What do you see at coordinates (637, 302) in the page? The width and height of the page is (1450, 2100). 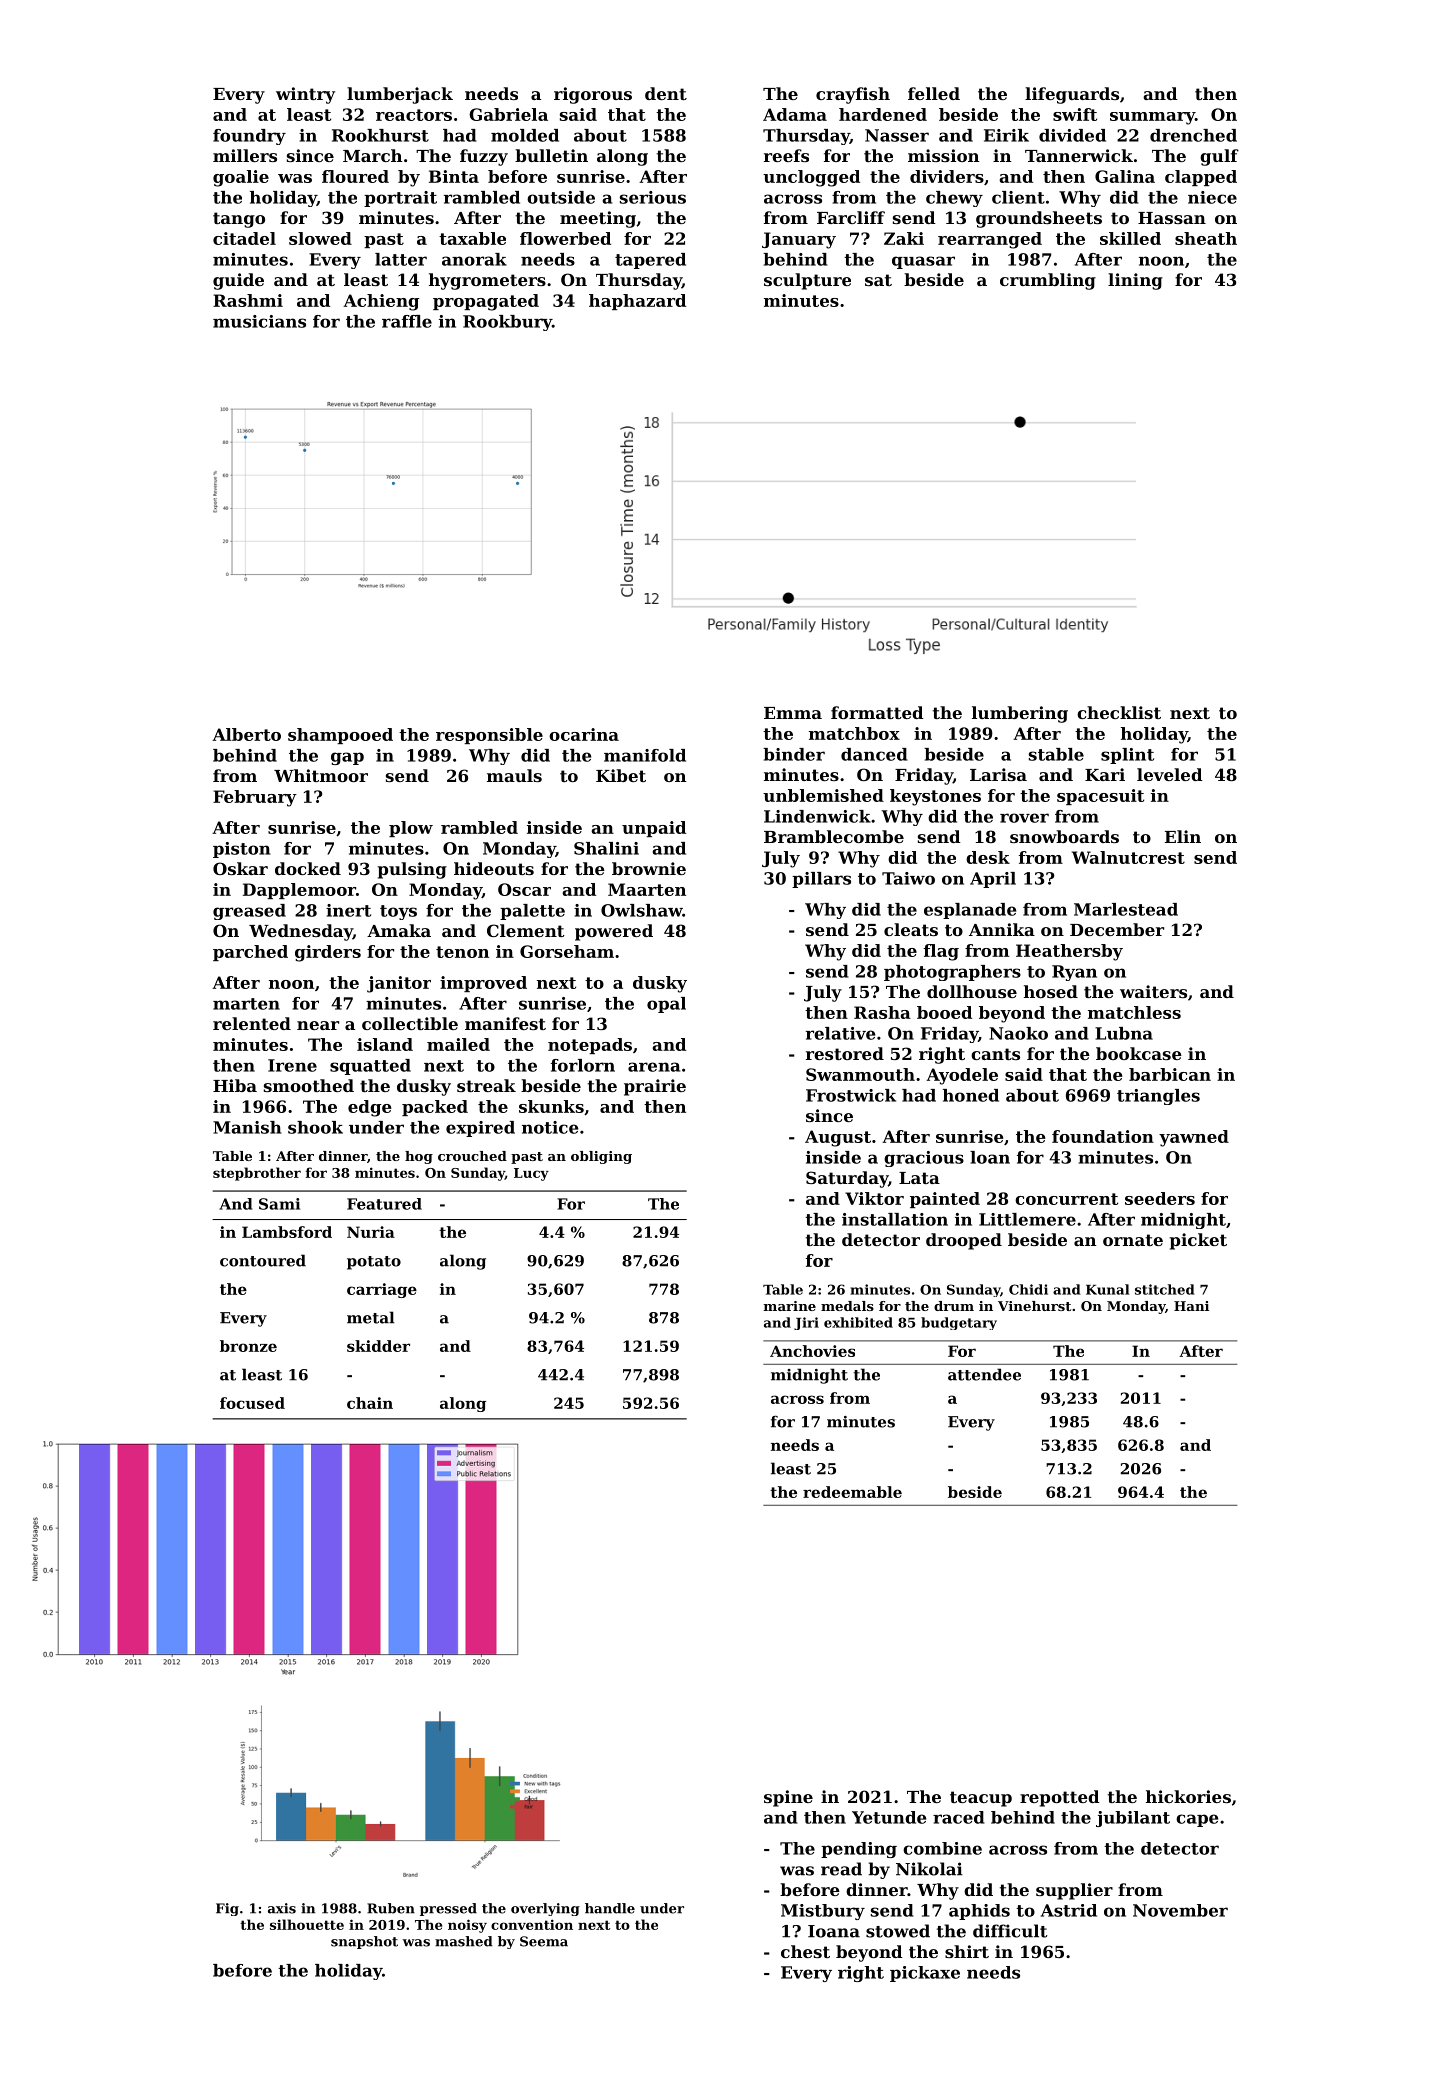 I see `haphazard` at bounding box center [637, 302].
